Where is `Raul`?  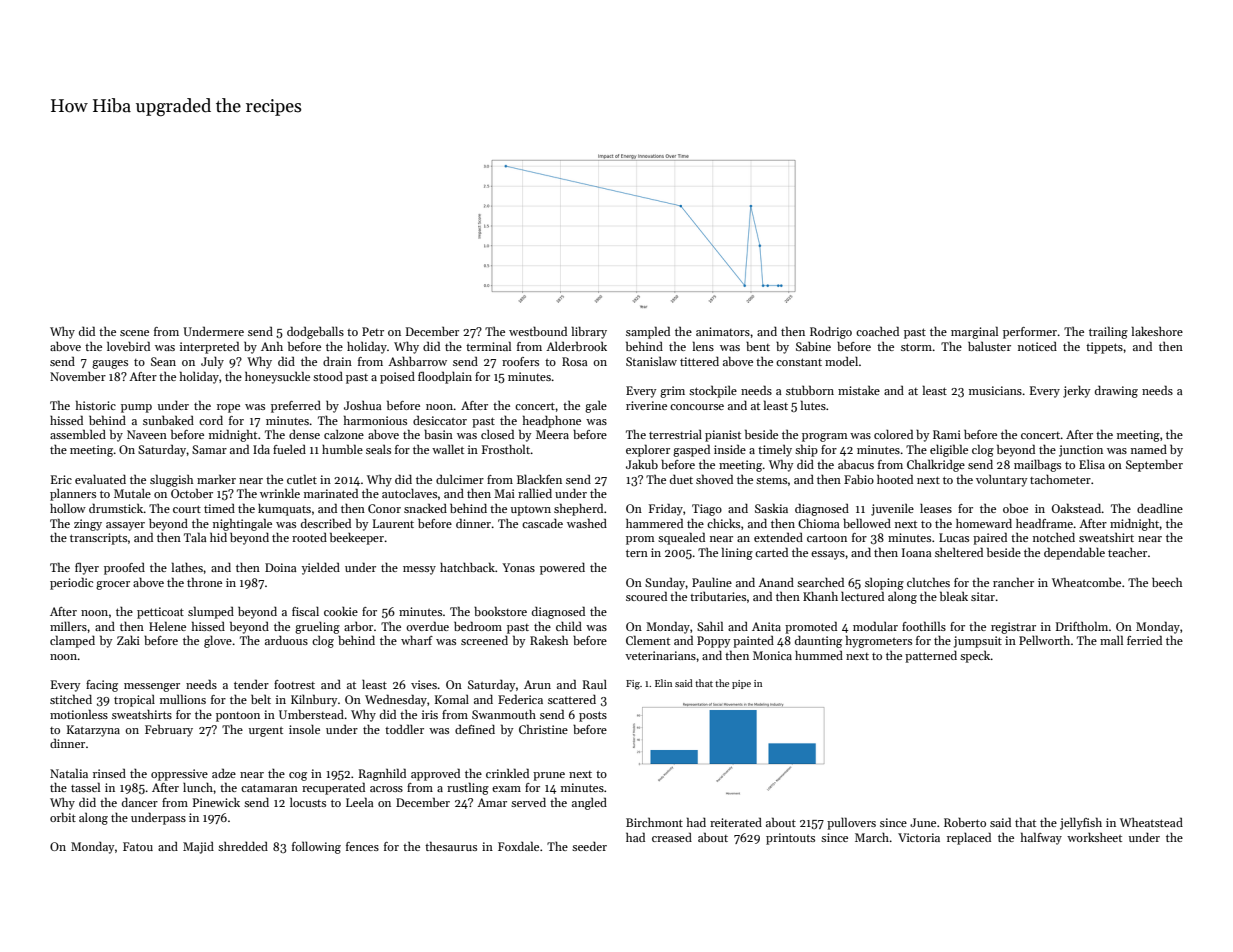 Raul is located at coordinates (595, 684).
